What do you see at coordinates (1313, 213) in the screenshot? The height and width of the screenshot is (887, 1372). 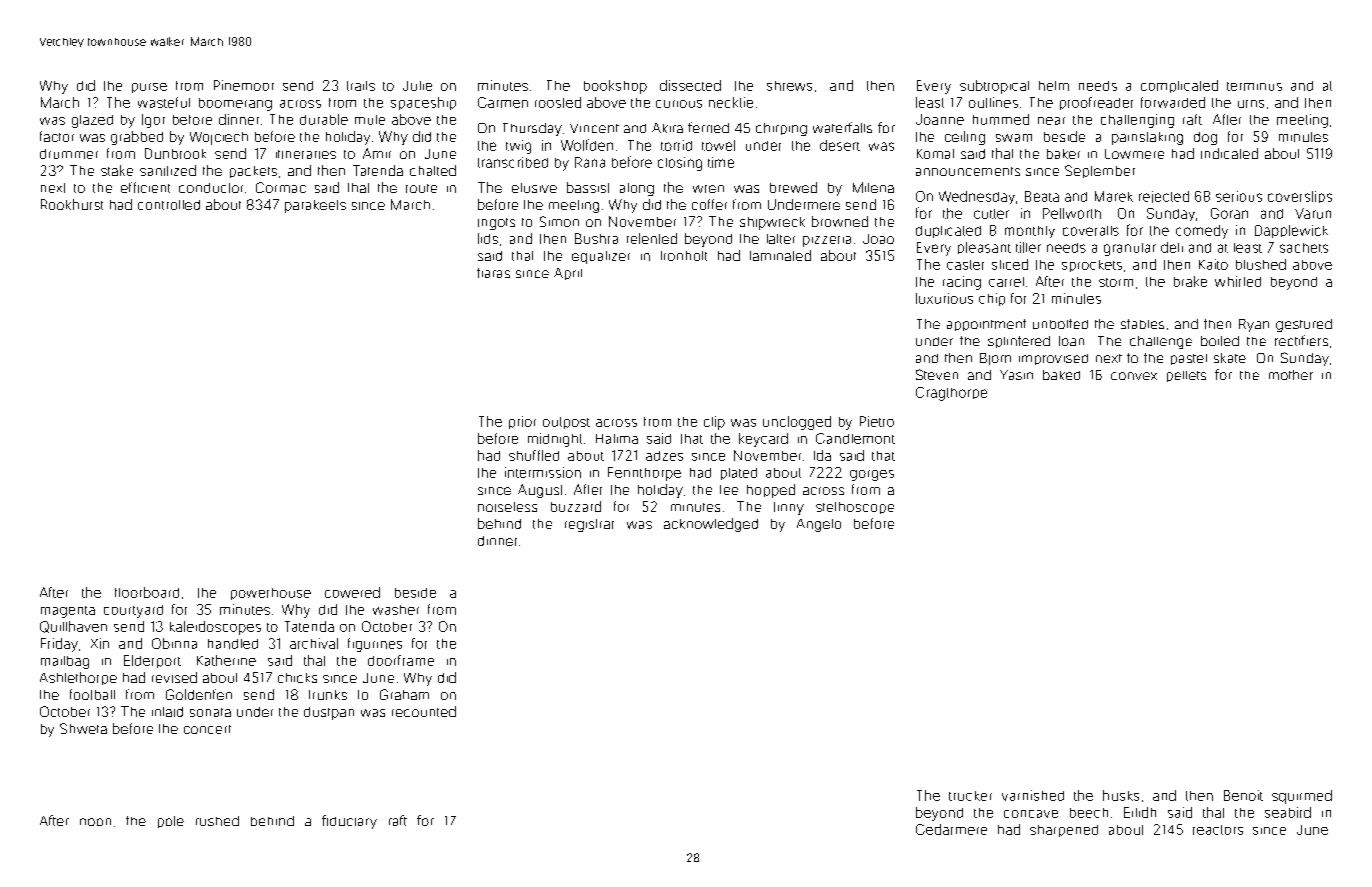 I see `Varun` at bounding box center [1313, 213].
